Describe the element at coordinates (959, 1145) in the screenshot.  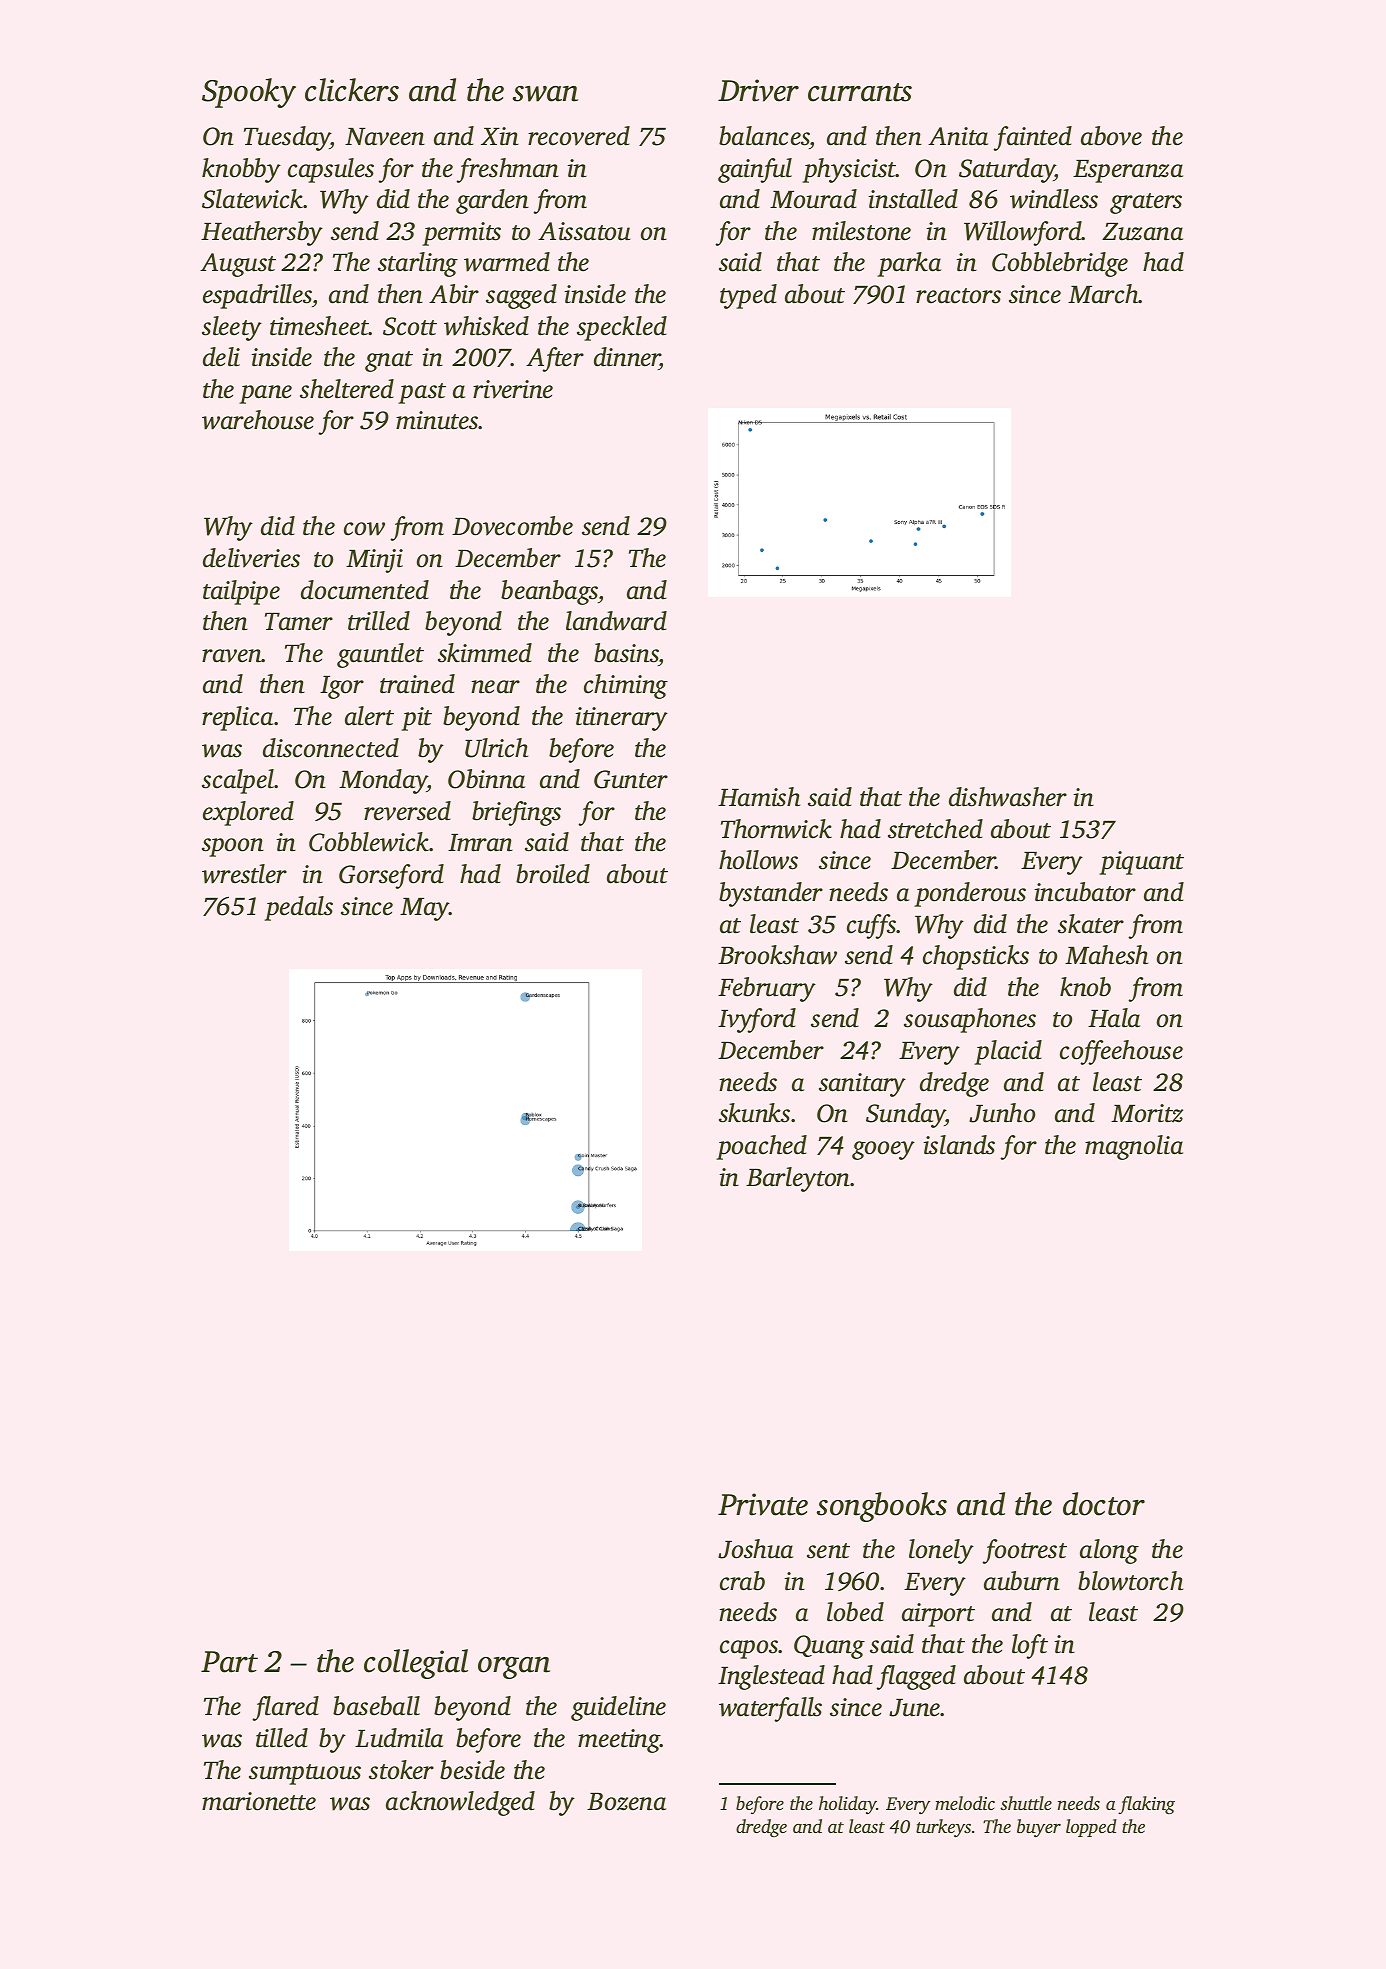
I see `islands` at that location.
